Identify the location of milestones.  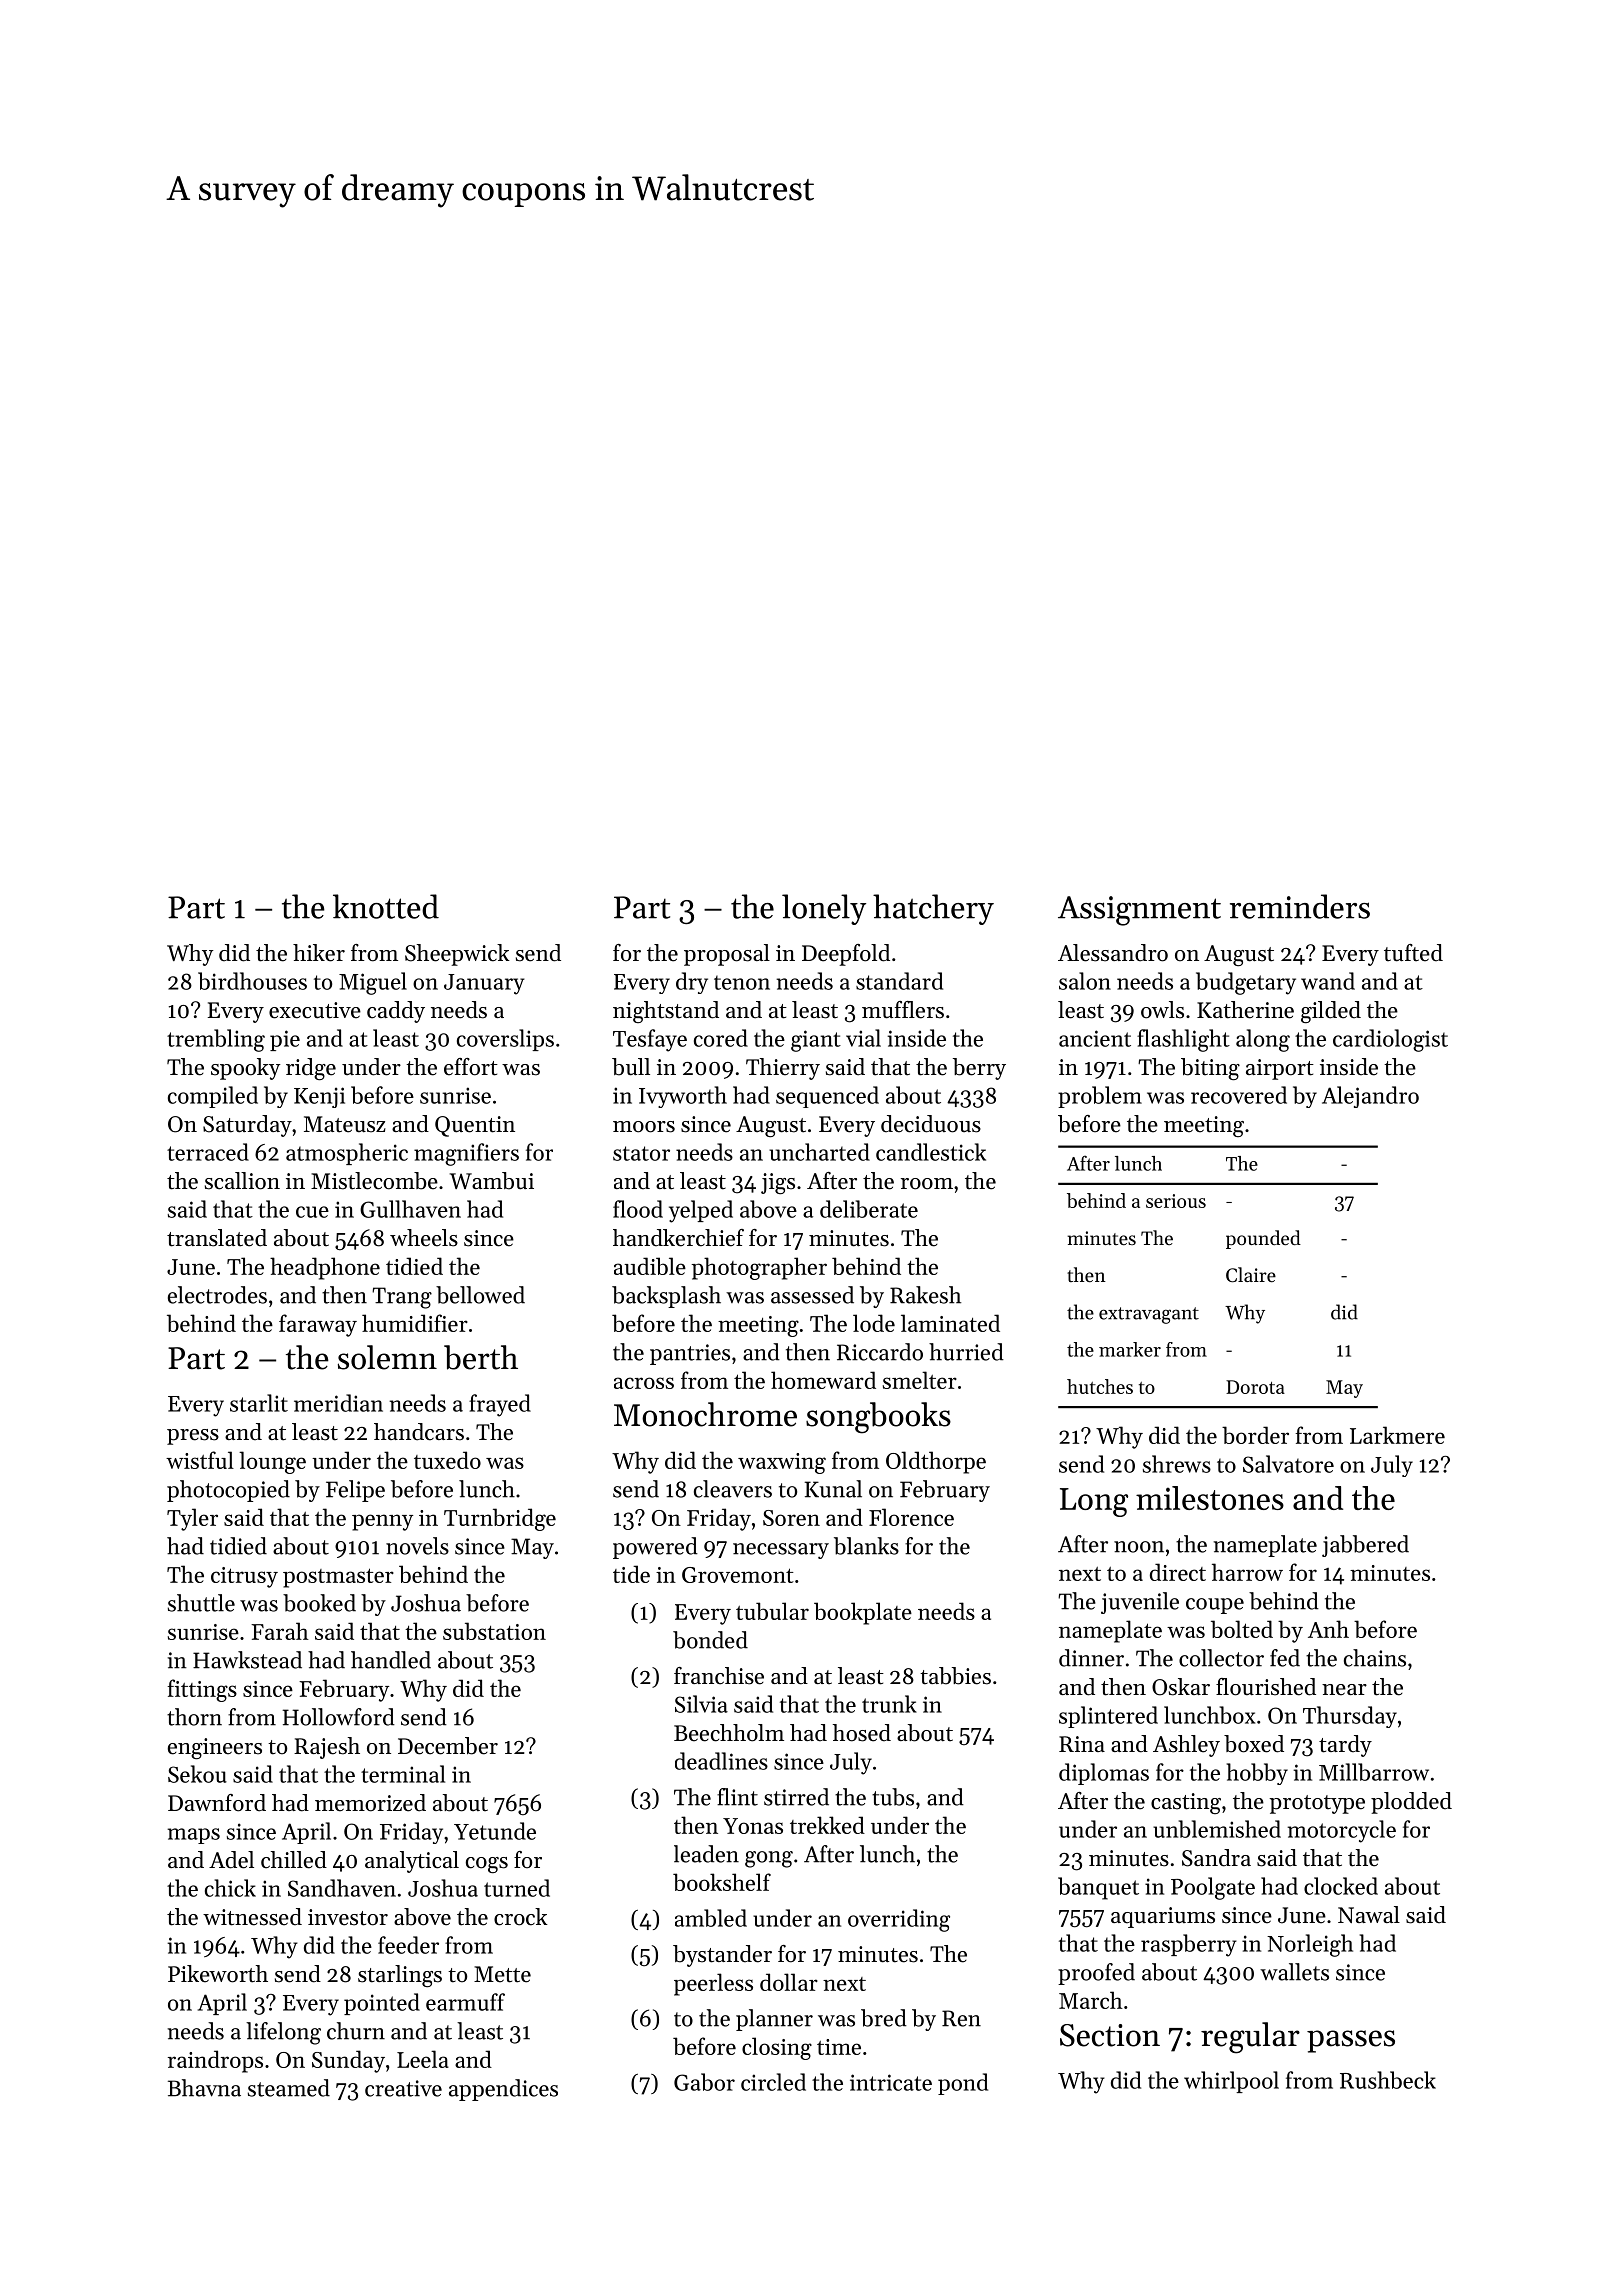
(1210, 1498).
